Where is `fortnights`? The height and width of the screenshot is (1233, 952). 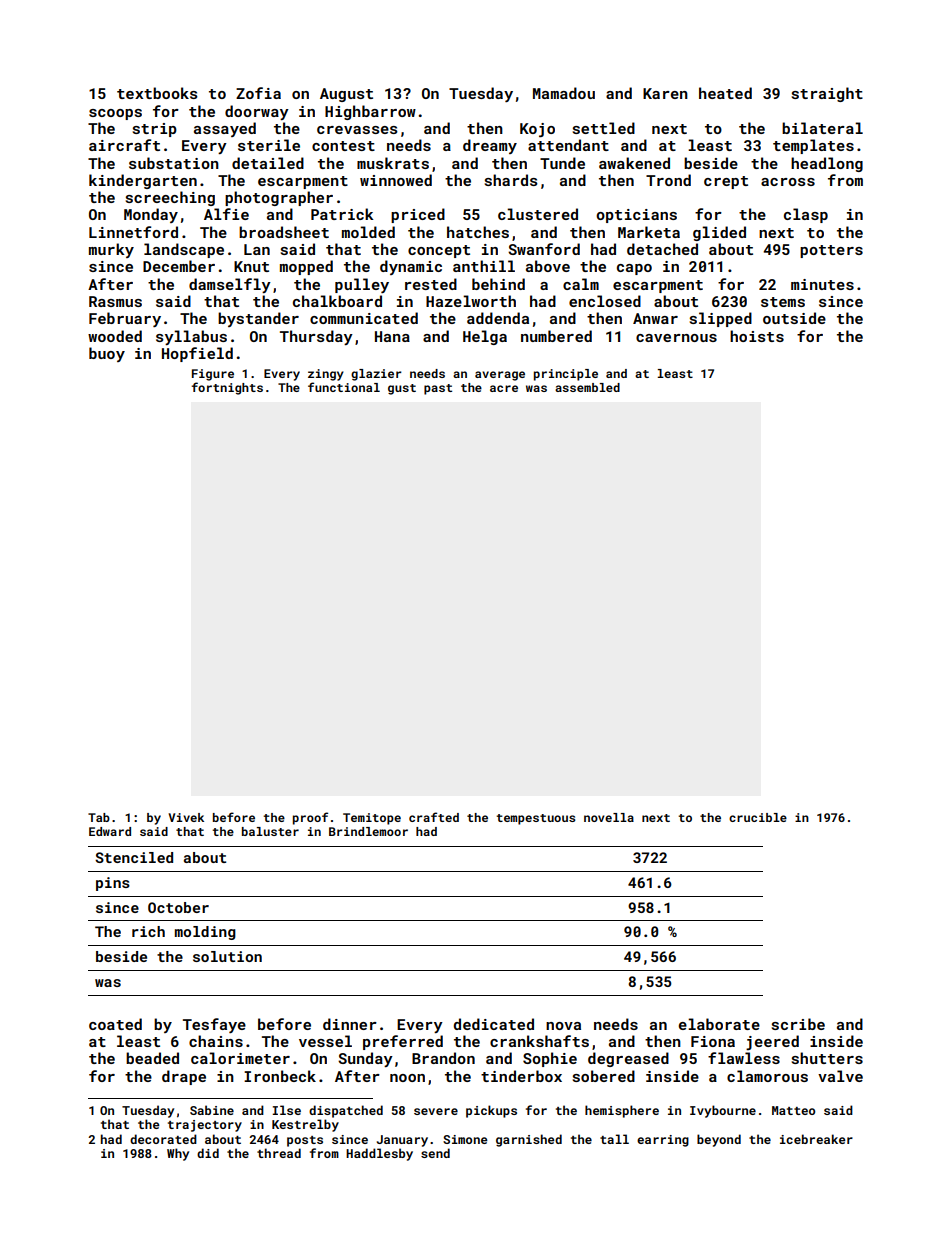
fortnights is located at coordinates (227, 388).
